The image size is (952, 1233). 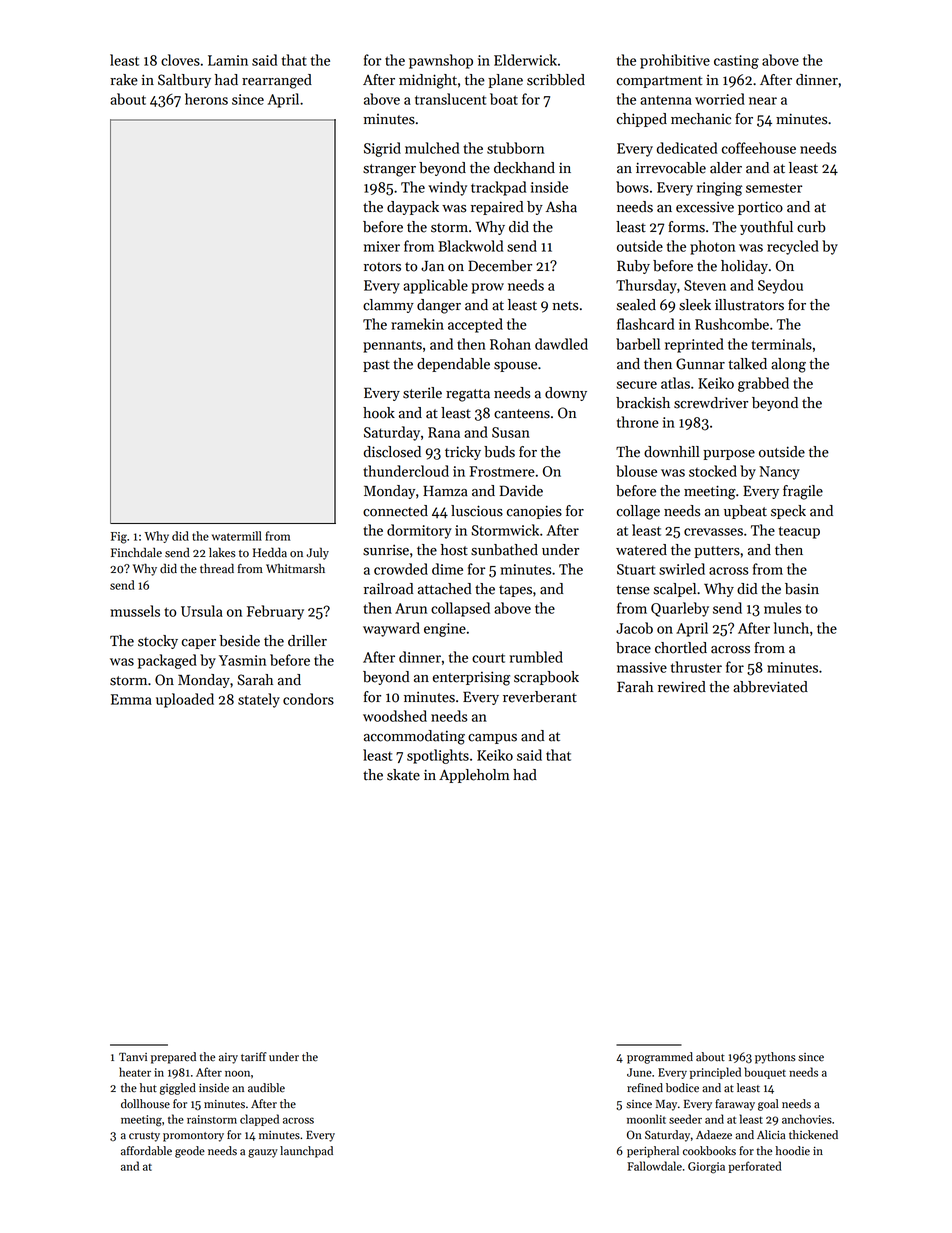 I want to click on tapes, so click(x=515, y=591).
